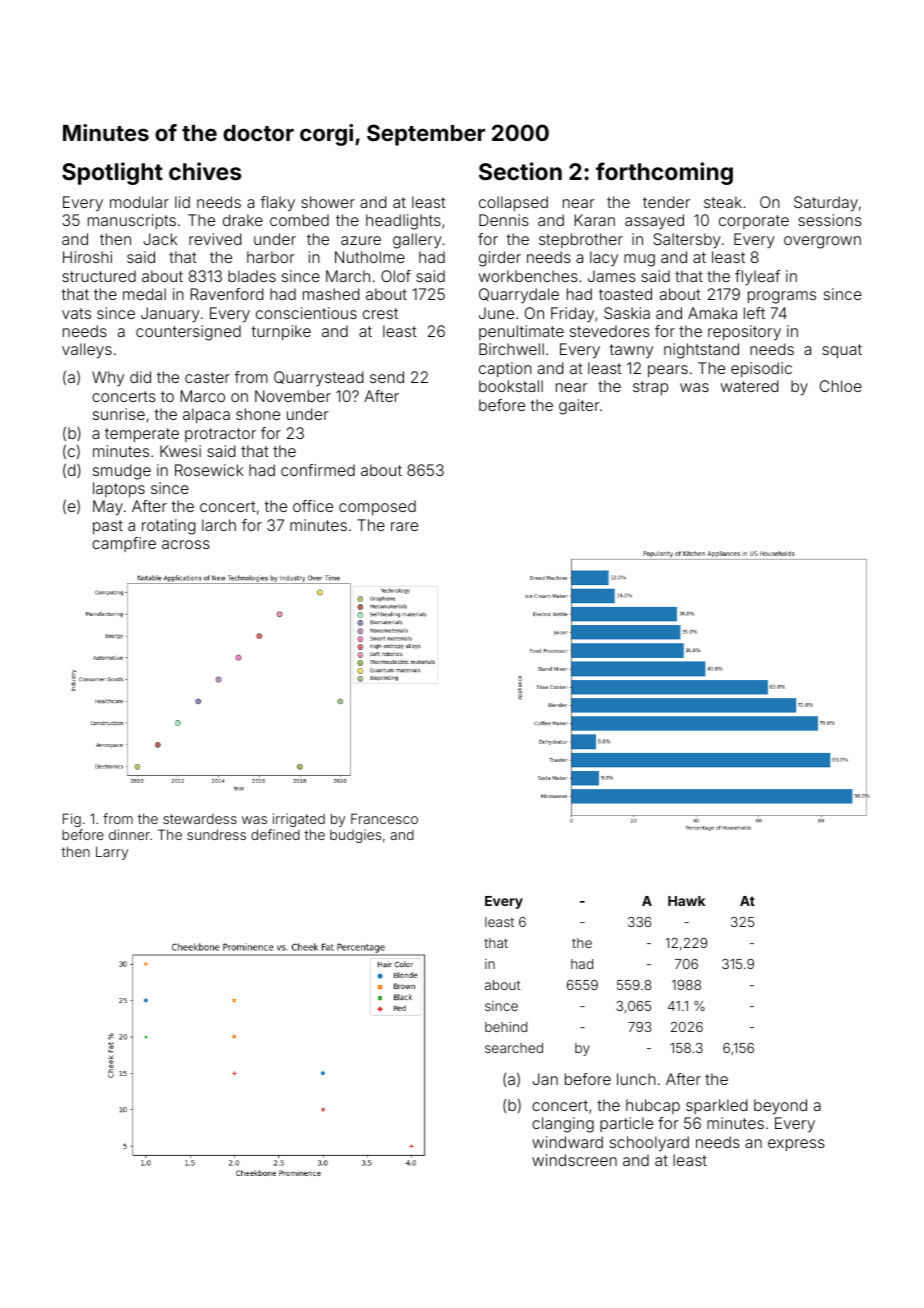  What do you see at coordinates (112, 853) in the screenshot?
I see `Larry` at bounding box center [112, 853].
